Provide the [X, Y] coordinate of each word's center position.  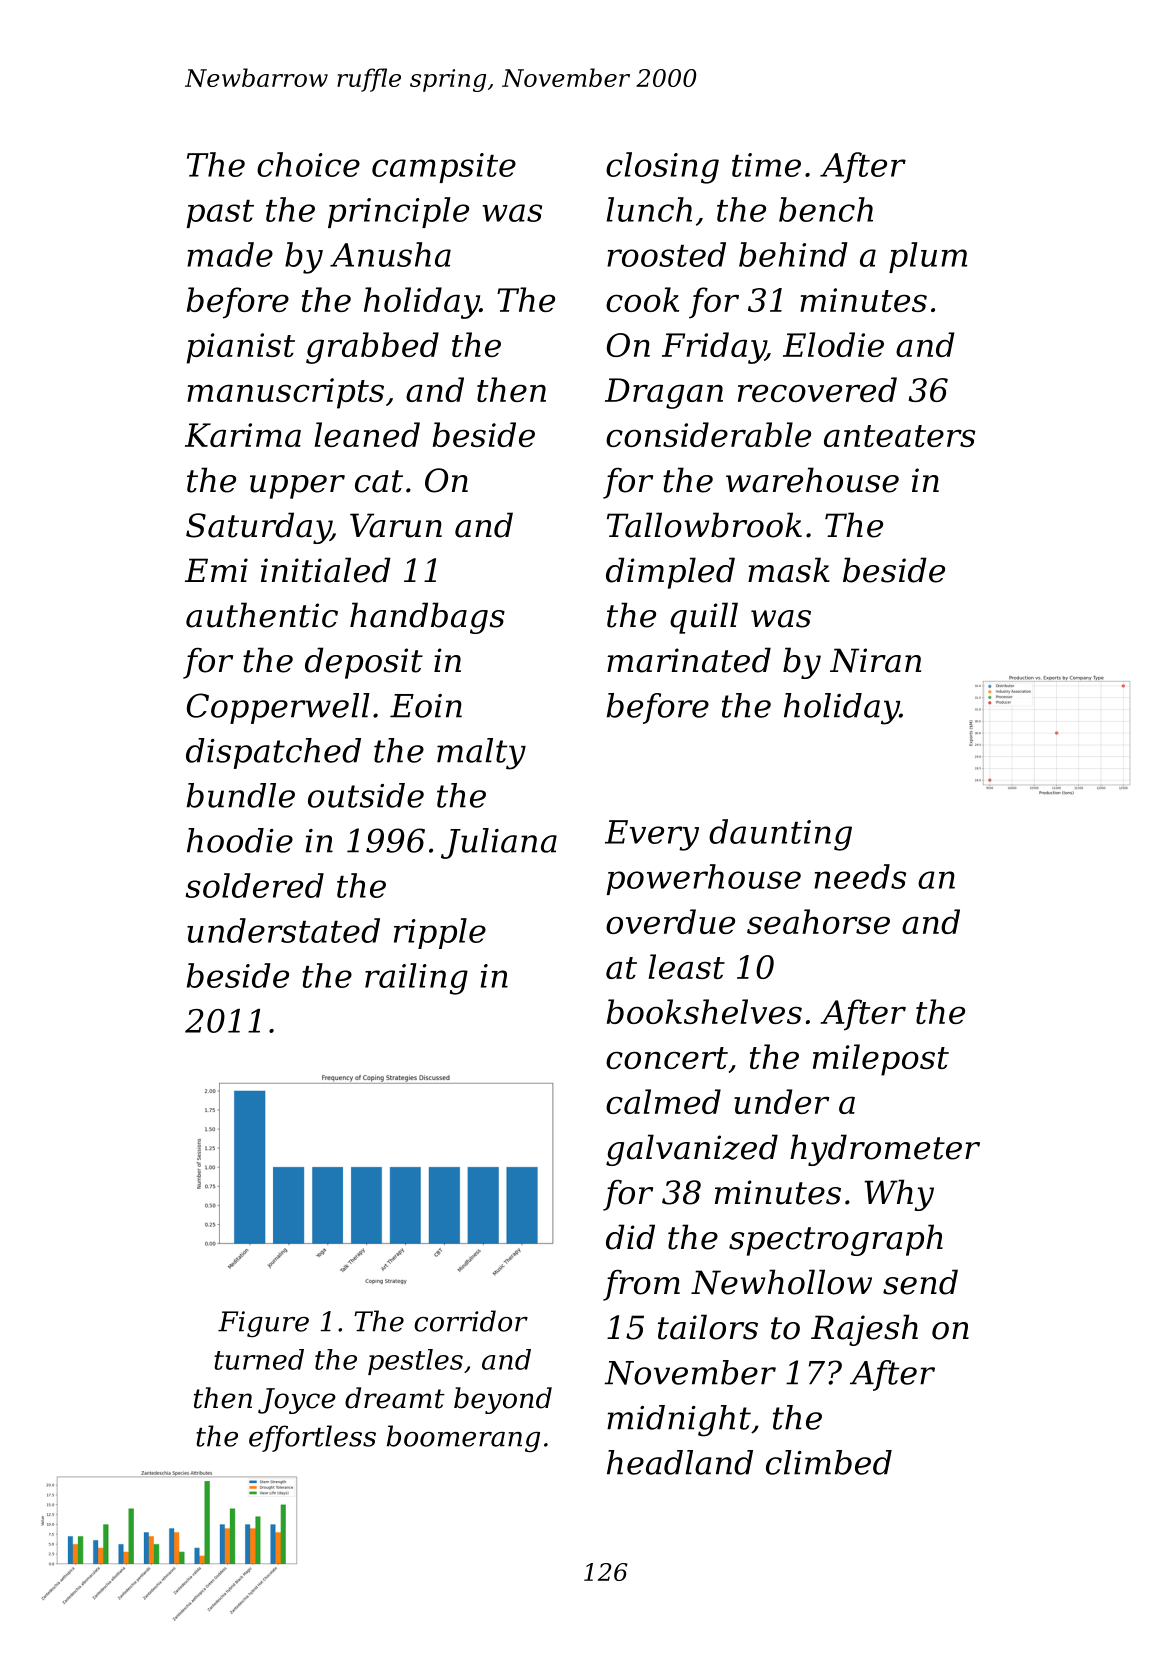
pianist [241, 348]
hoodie [240, 840]
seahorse [818, 921]
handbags [427, 618]
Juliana [499, 843]
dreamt [395, 1398]
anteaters [899, 436]
